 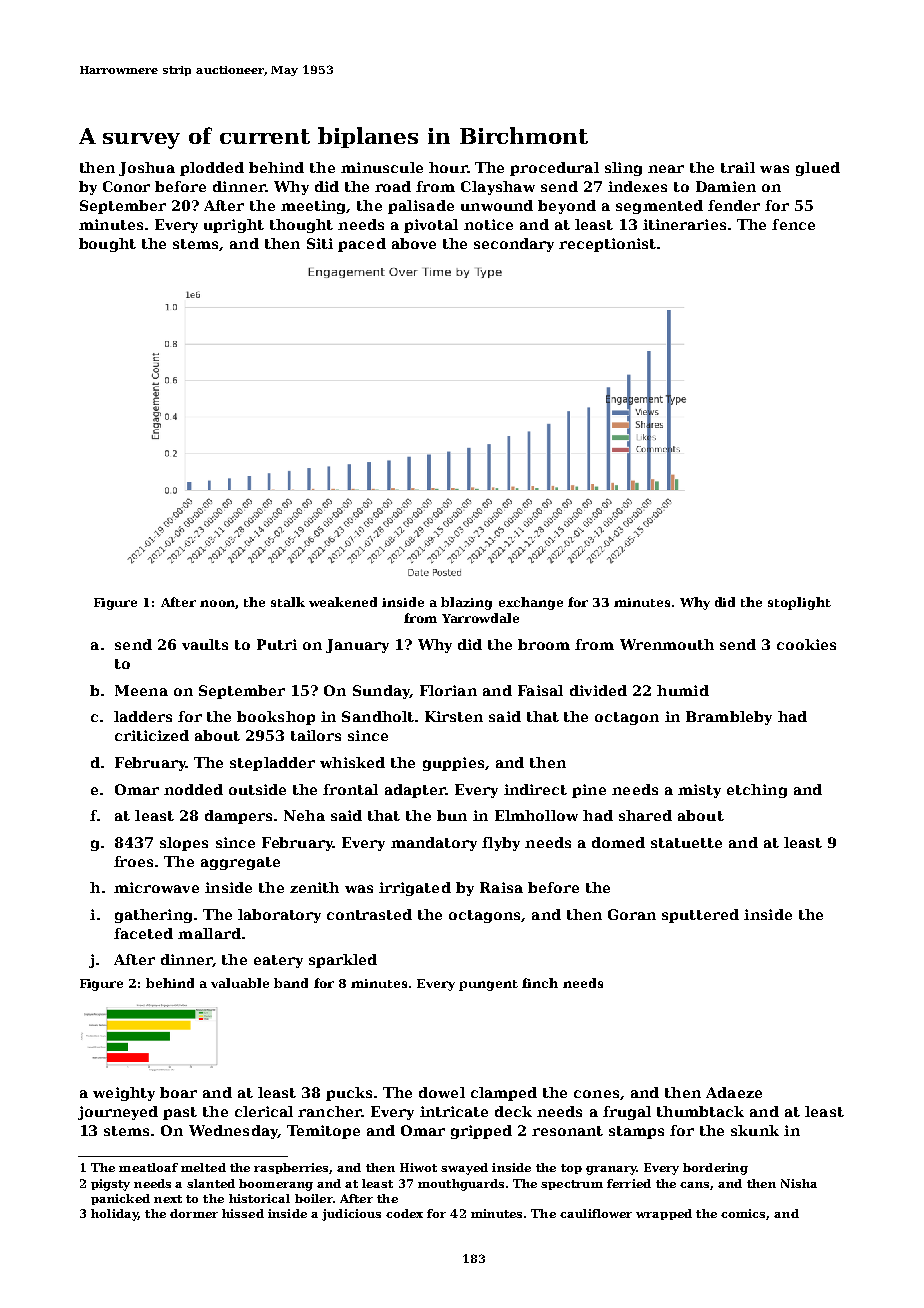 I want to click on secondary, so click(x=514, y=245).
